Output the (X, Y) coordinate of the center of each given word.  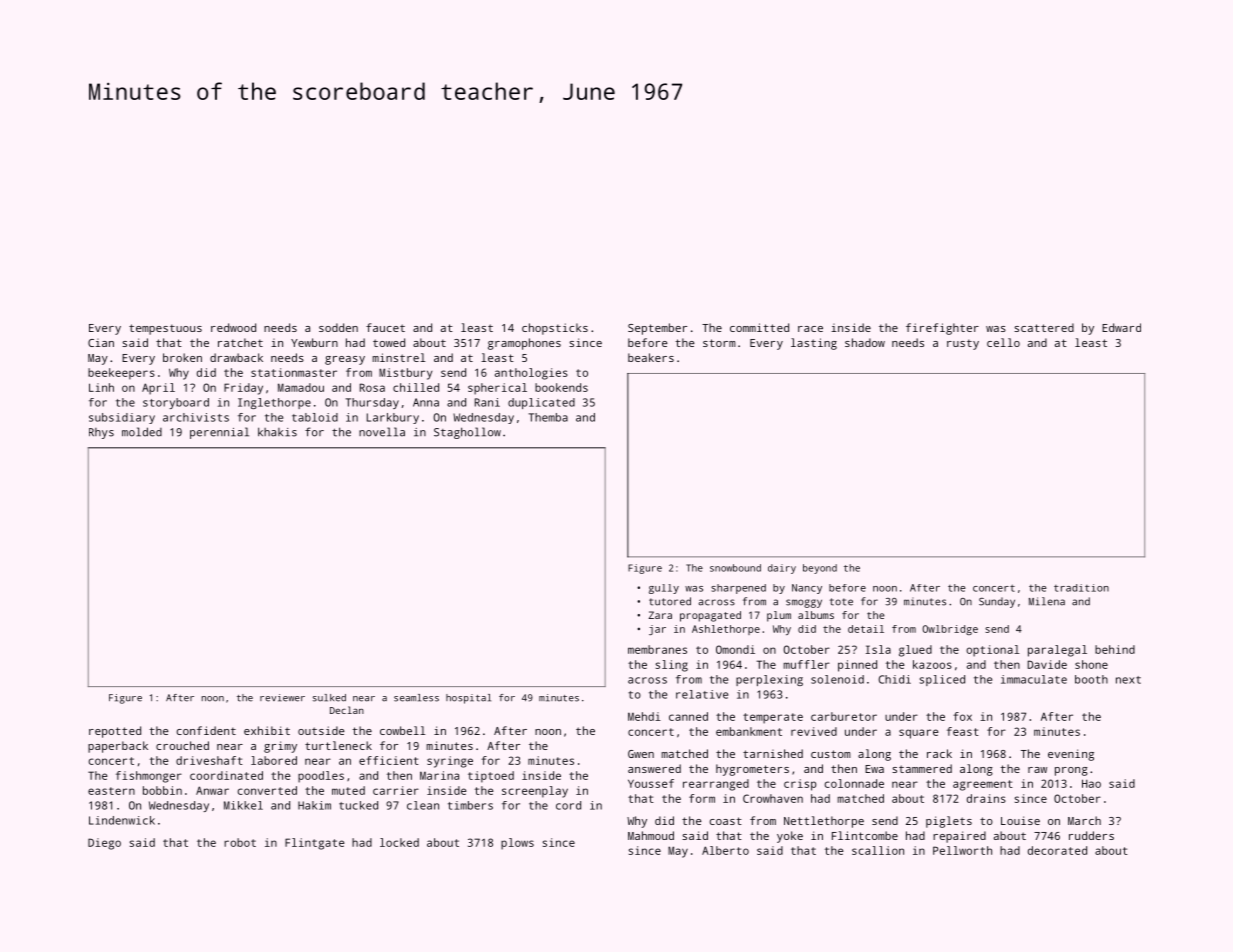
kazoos (932, 664)
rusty (963, 344)
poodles (321, 777)
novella (382, 432)
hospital (468, 699)
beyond (820, 569)
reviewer (282, 698)
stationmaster (294, 372)
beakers (651, 357)
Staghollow (467, 433)
